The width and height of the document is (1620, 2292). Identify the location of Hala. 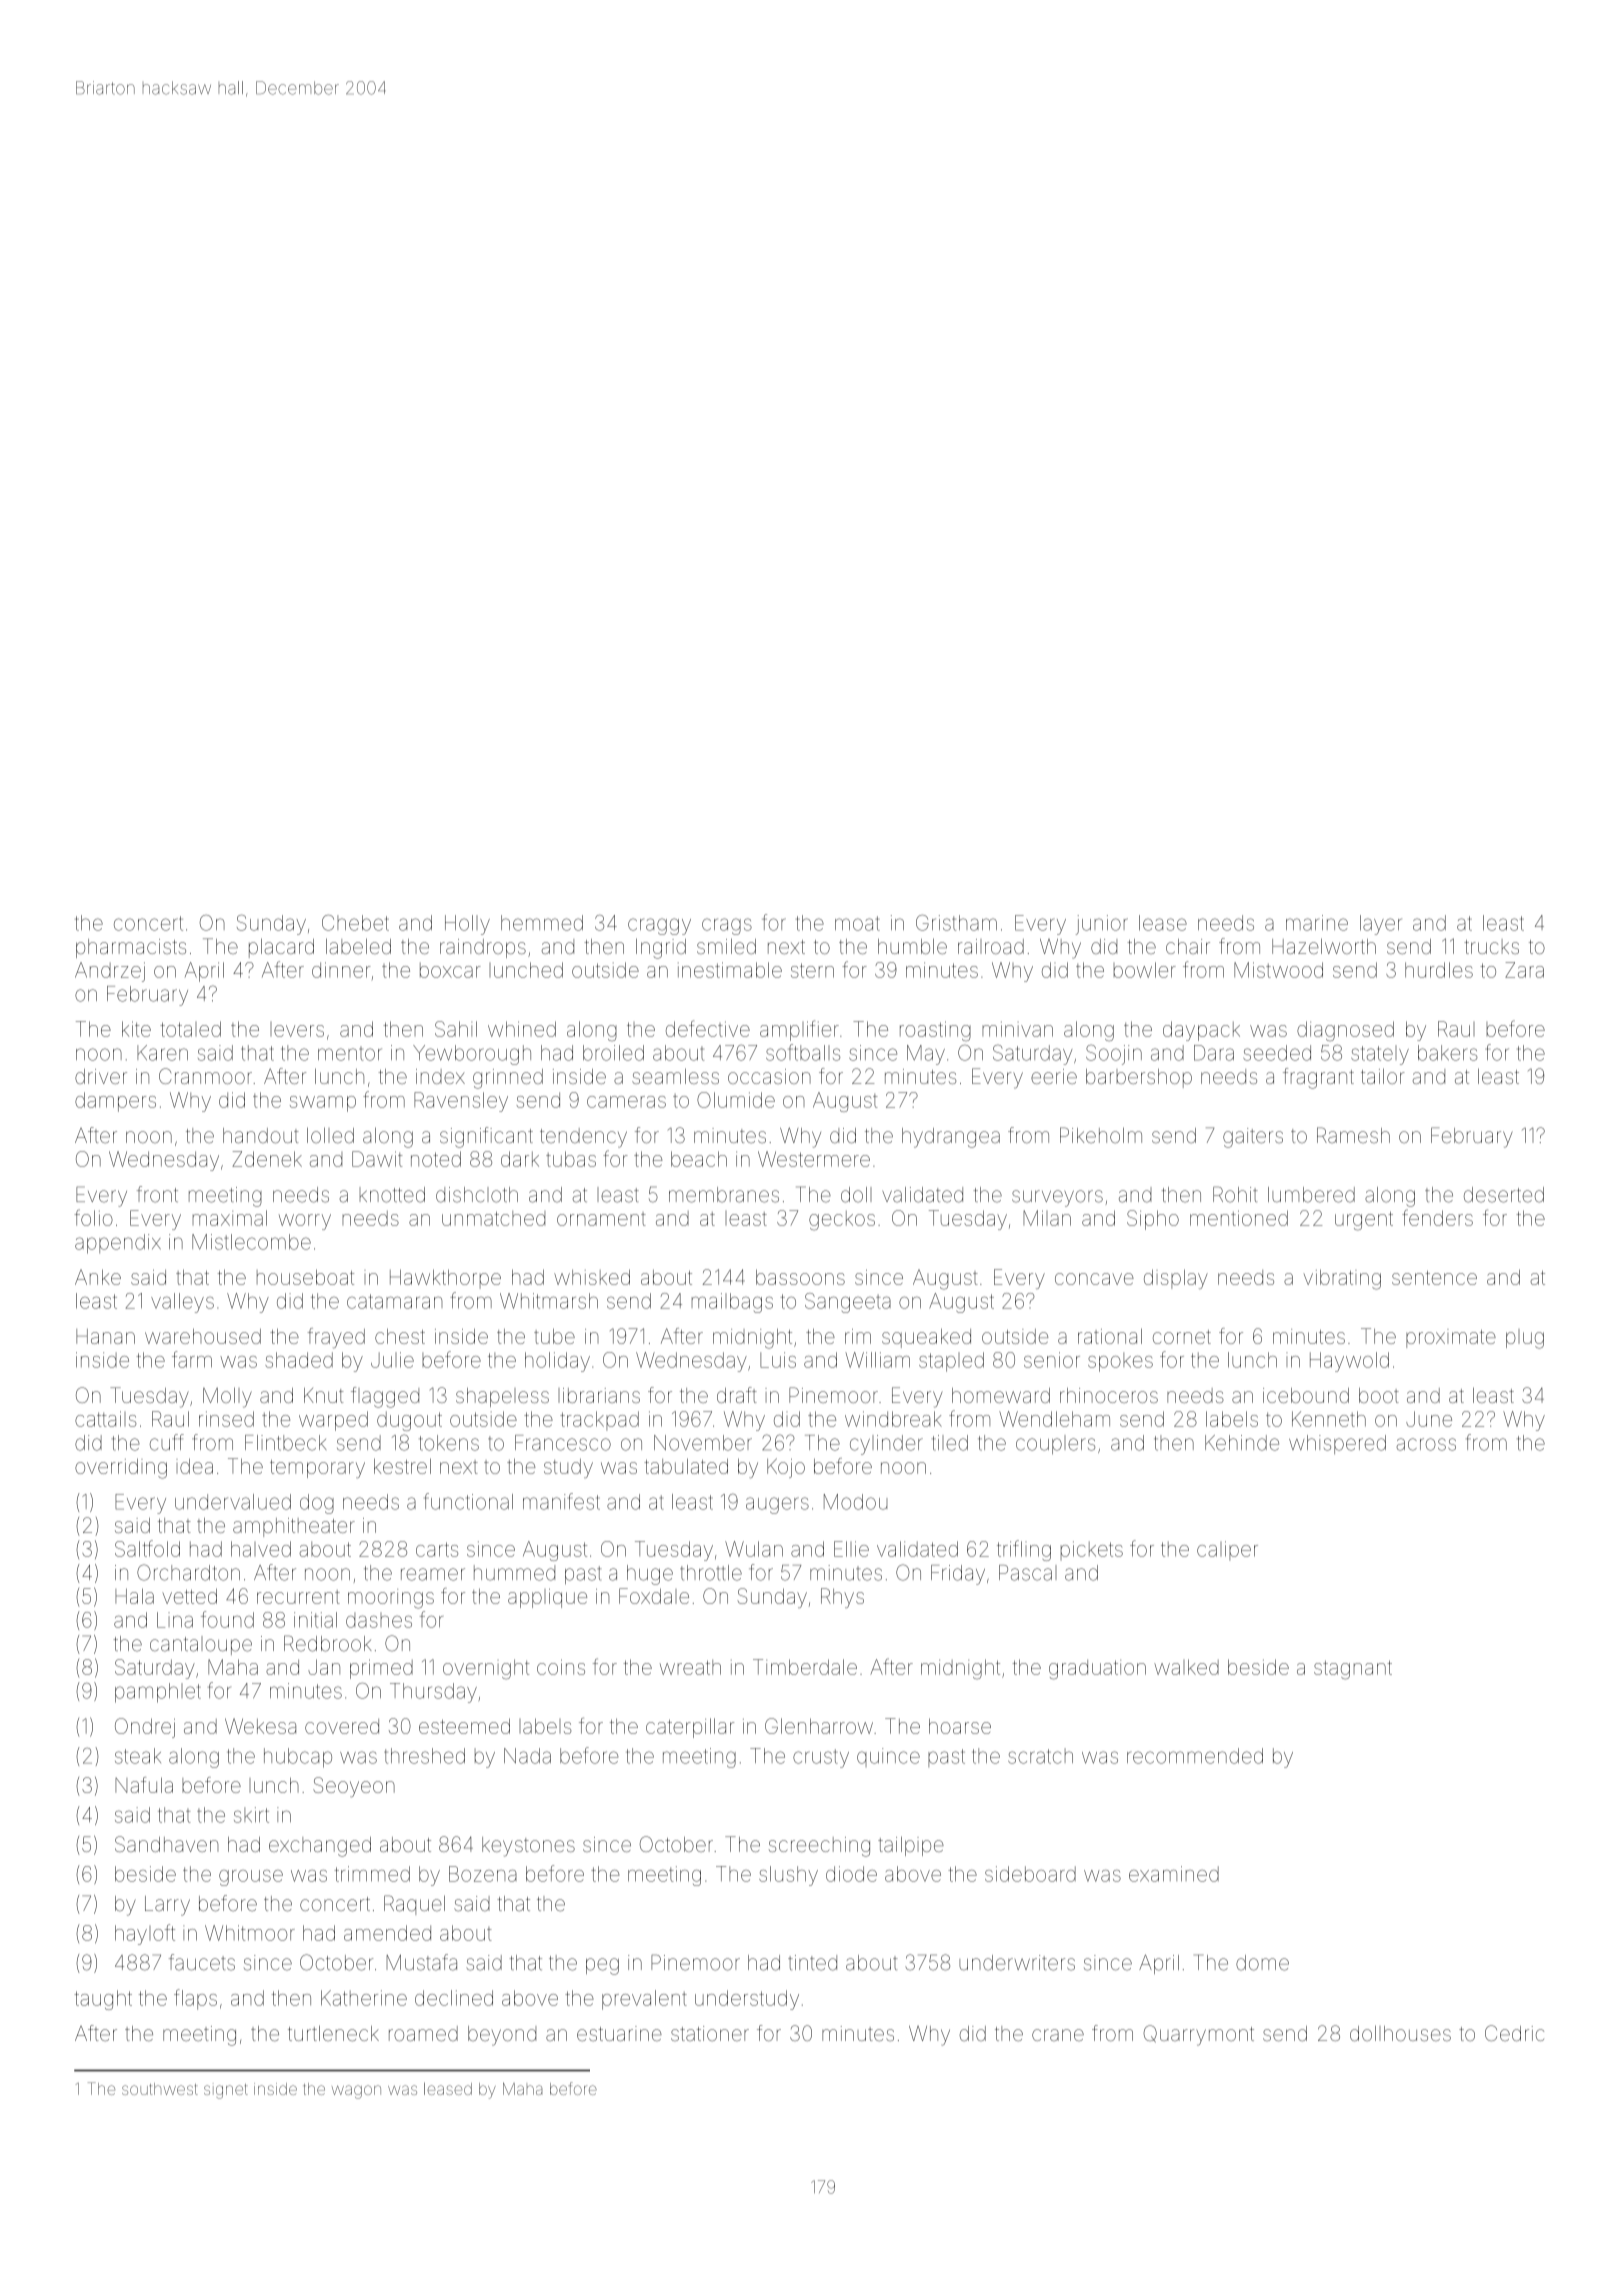
(134, 1596).
